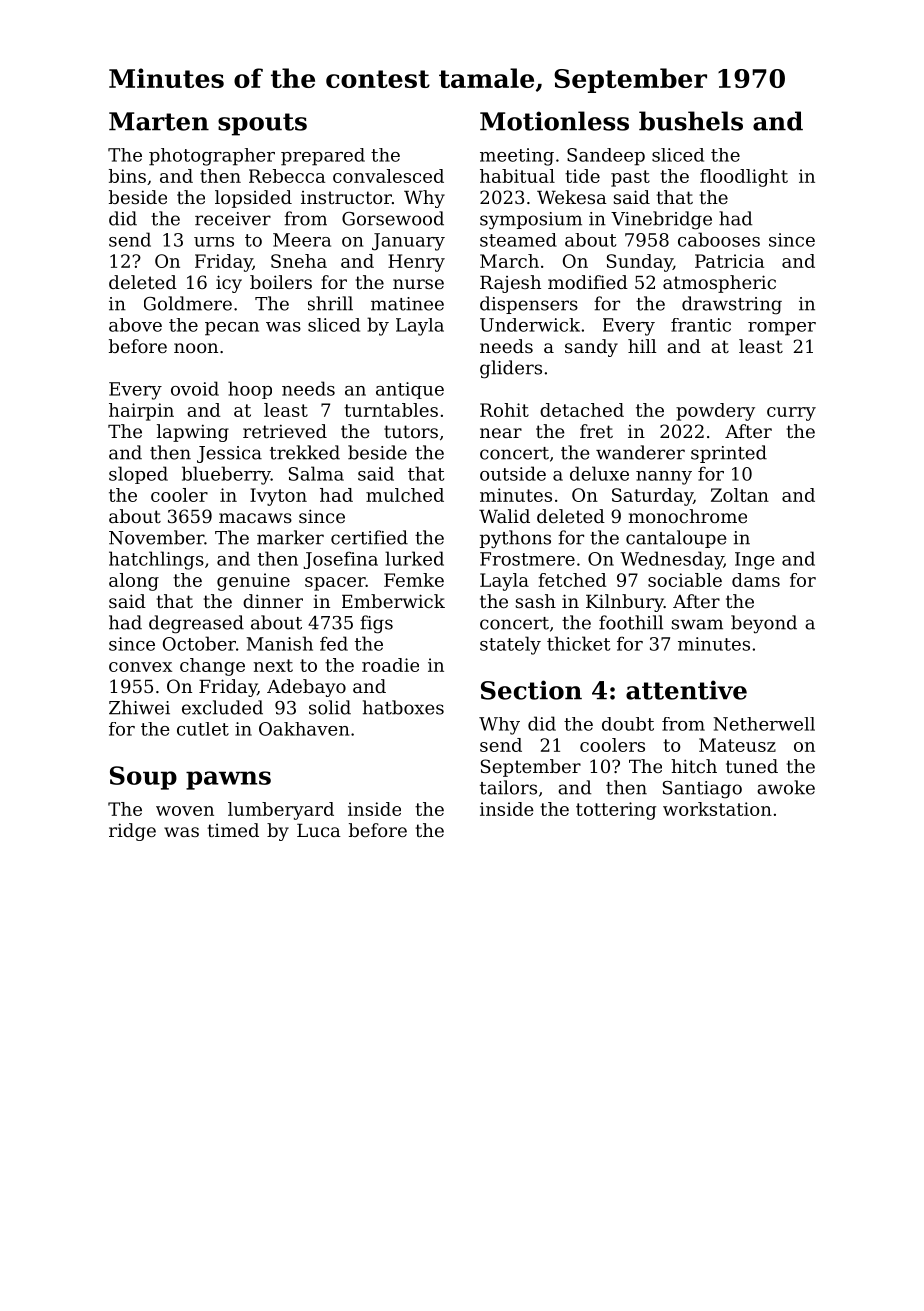  Describe the element at coordinates (305, 452) in the image. I see `trekked` at that location.
